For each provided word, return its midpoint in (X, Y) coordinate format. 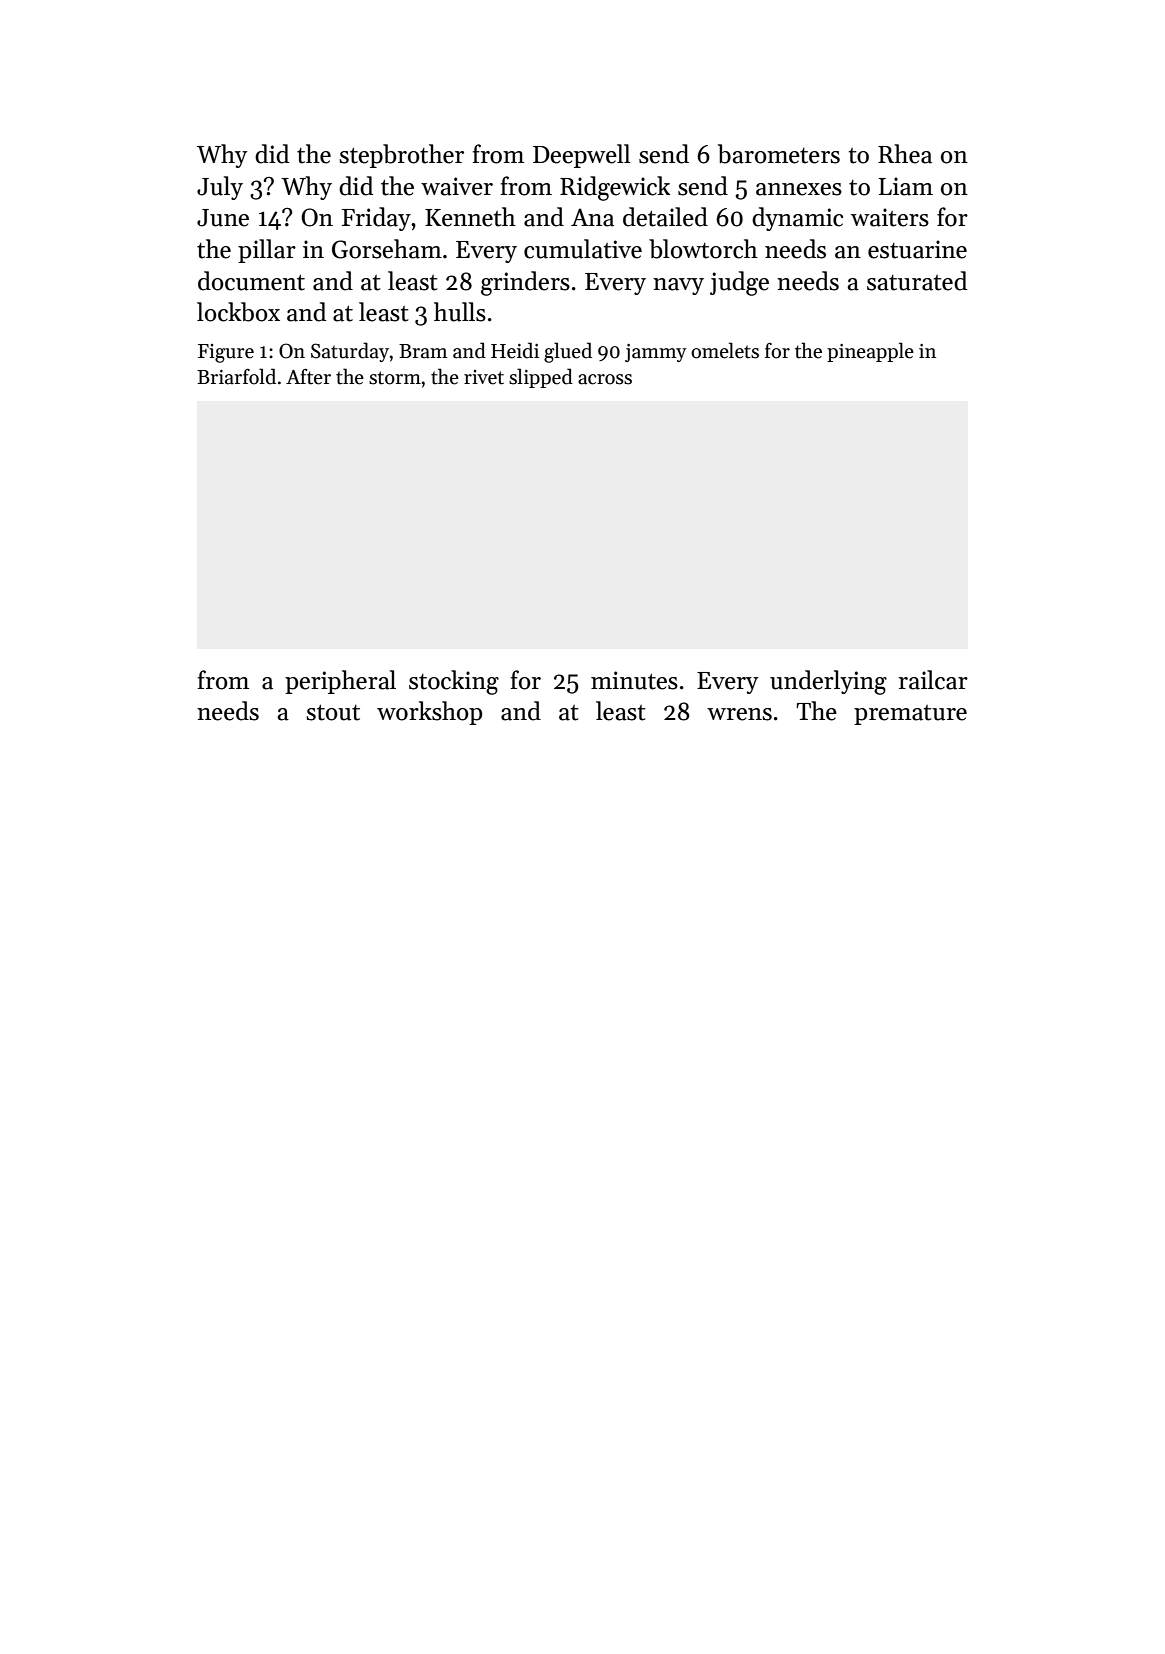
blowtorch (703, 249)
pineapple (870, 352)
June (223, 218)
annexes (799, 189)
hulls (460, 312)
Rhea (905, 154)
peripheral (340, 682)
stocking (454, 682)
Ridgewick (615, 188)
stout (333, 712)
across (605, 379)
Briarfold (236, 376)
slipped (541, 378)
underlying (828, 682)
